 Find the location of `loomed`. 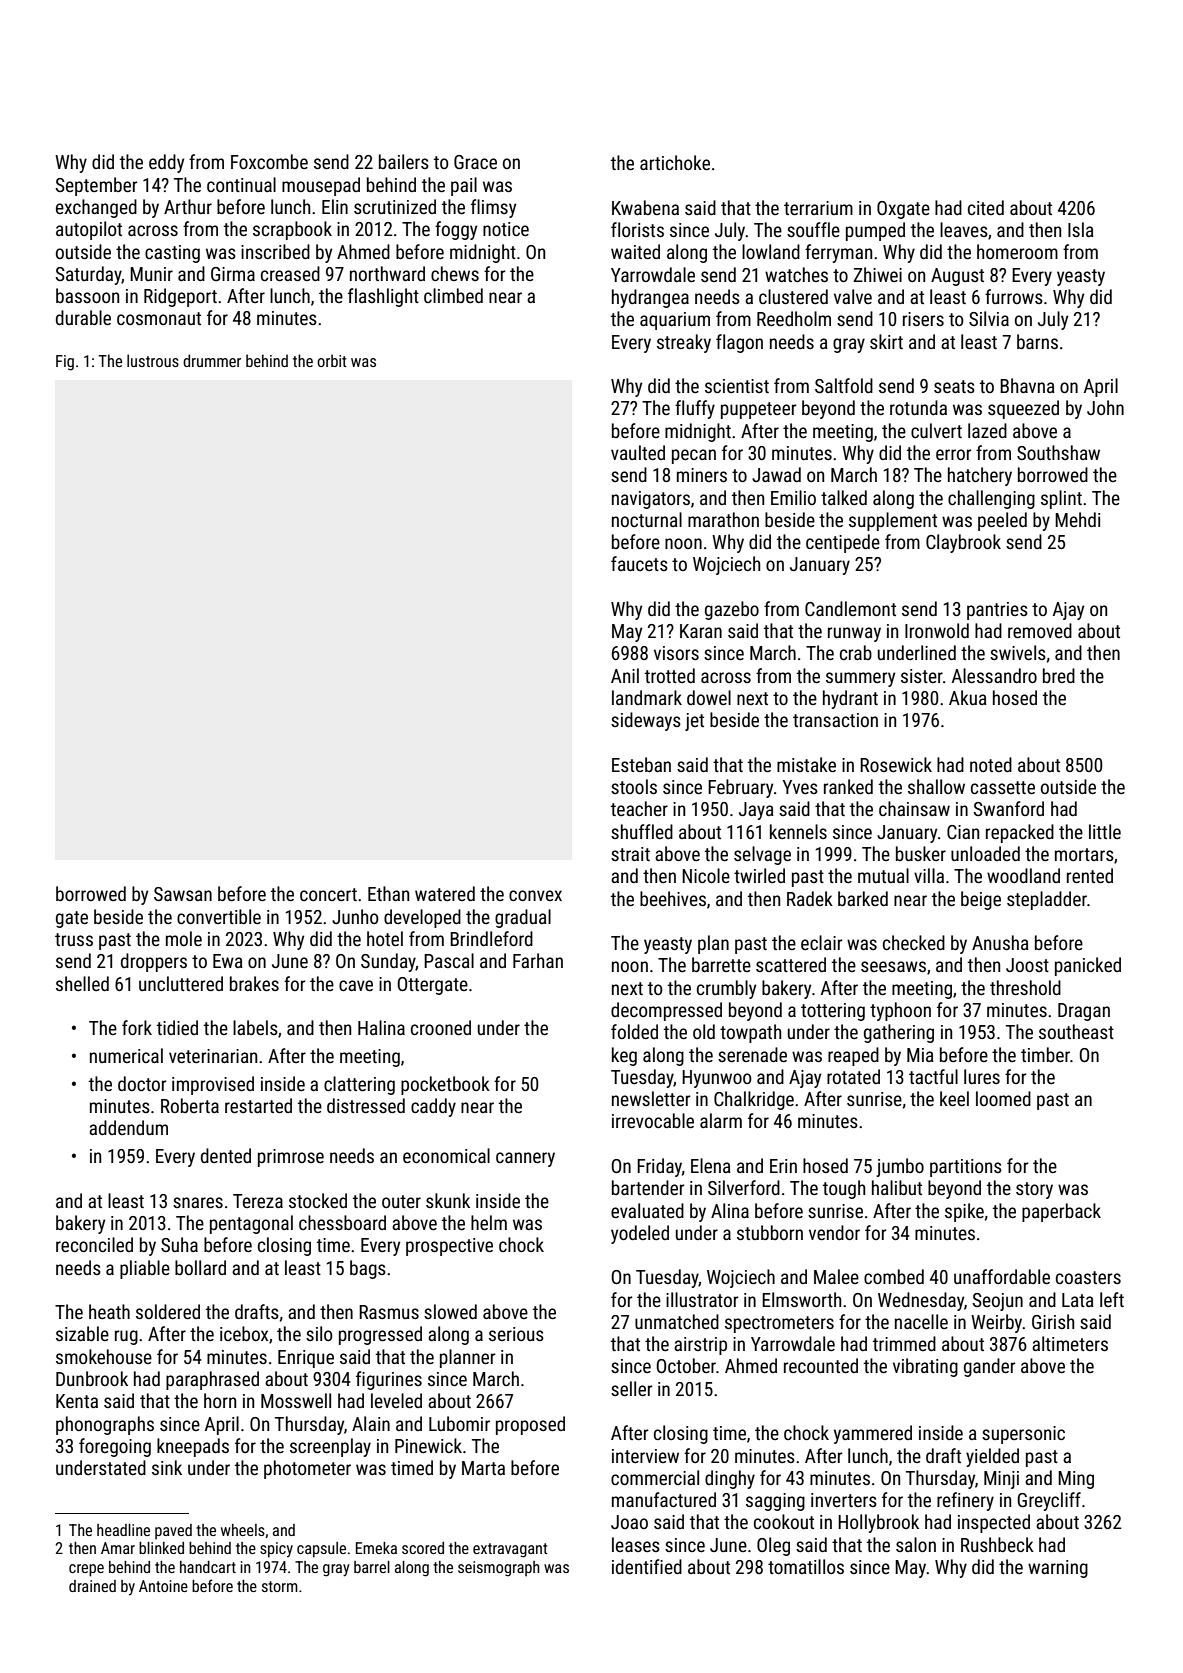

loomed is located at coordinates (1003, 1098).
